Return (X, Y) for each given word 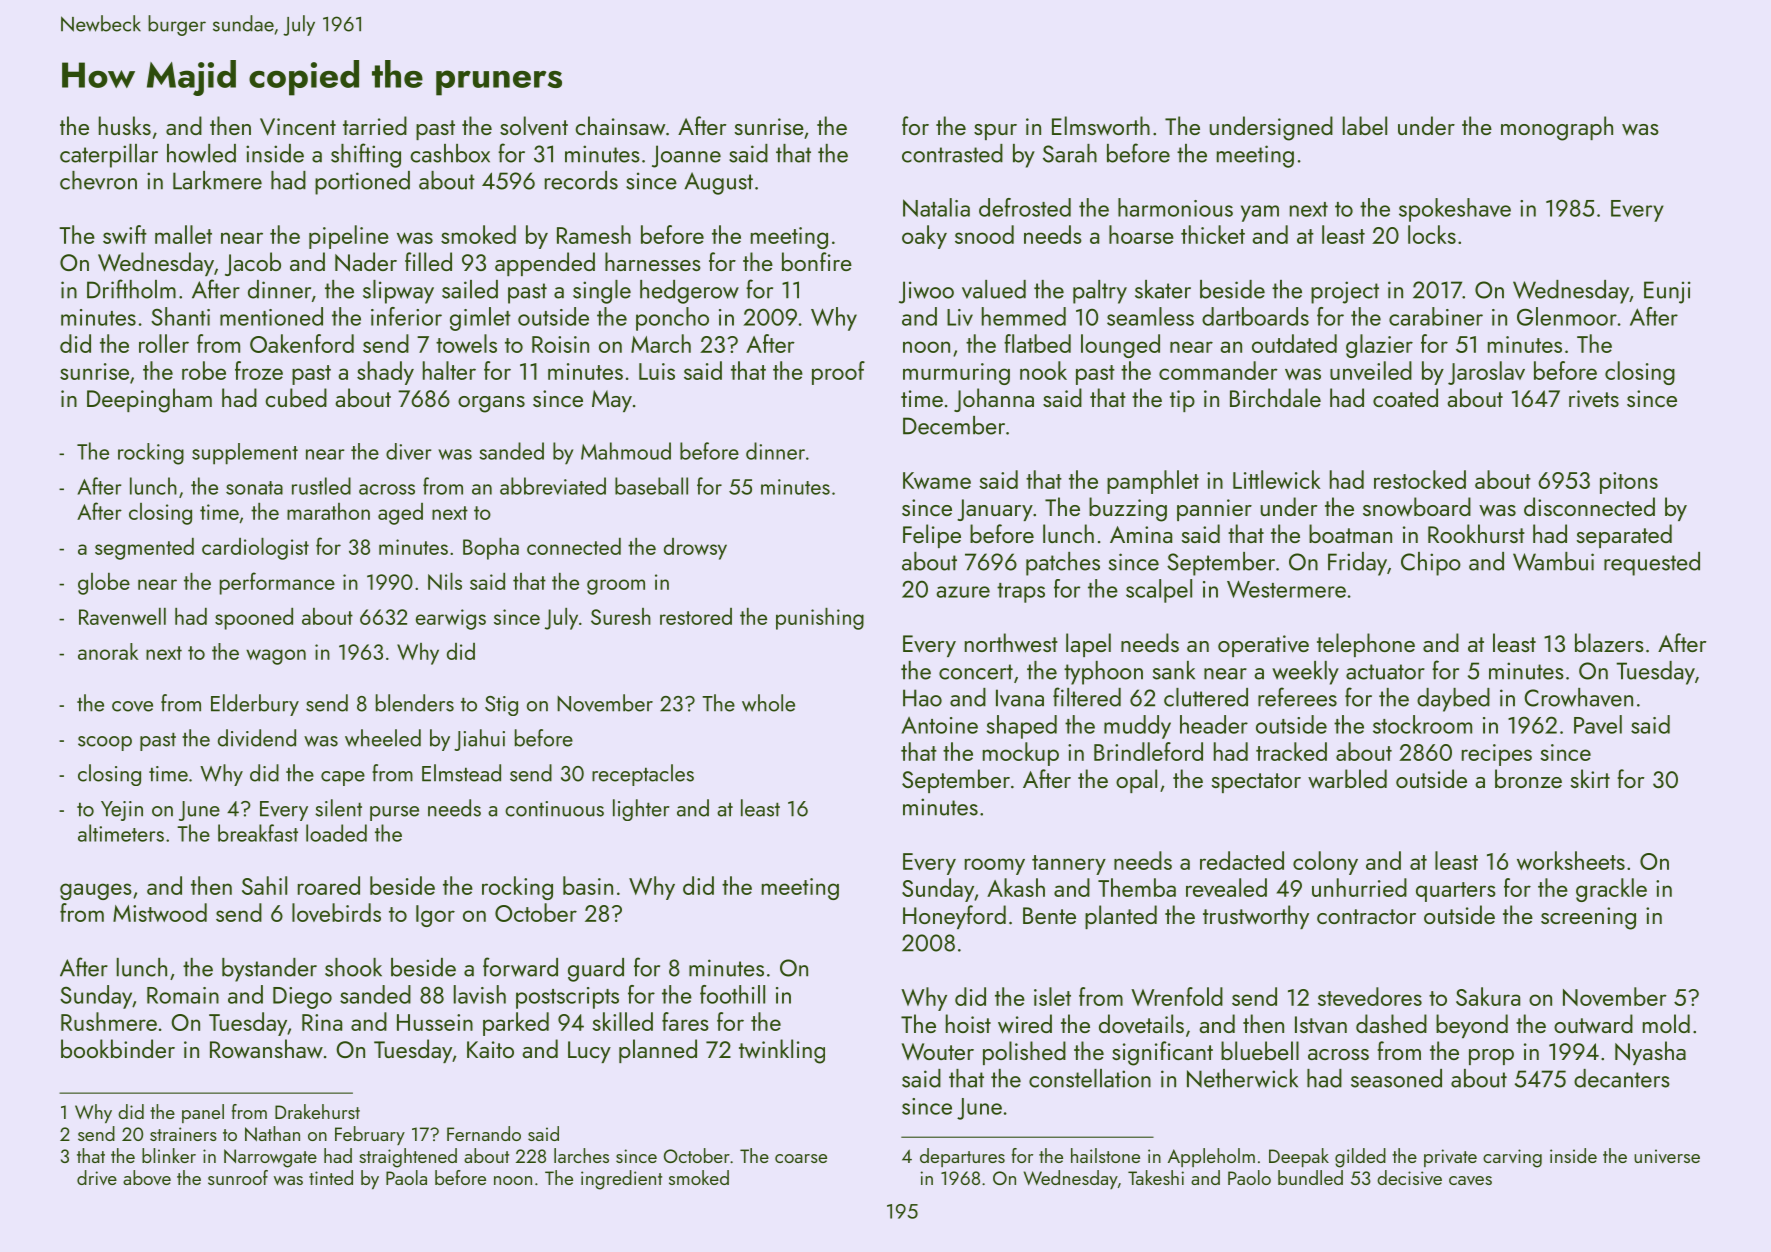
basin (588, 885)
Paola (406, 1177)
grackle (1611, 890)
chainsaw (620, 126)
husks (125, 125)
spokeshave (1455, 210)
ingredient (621, 1180)
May (612, 401)
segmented (144, 549)
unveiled (1371, 370)
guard (596, 970)
